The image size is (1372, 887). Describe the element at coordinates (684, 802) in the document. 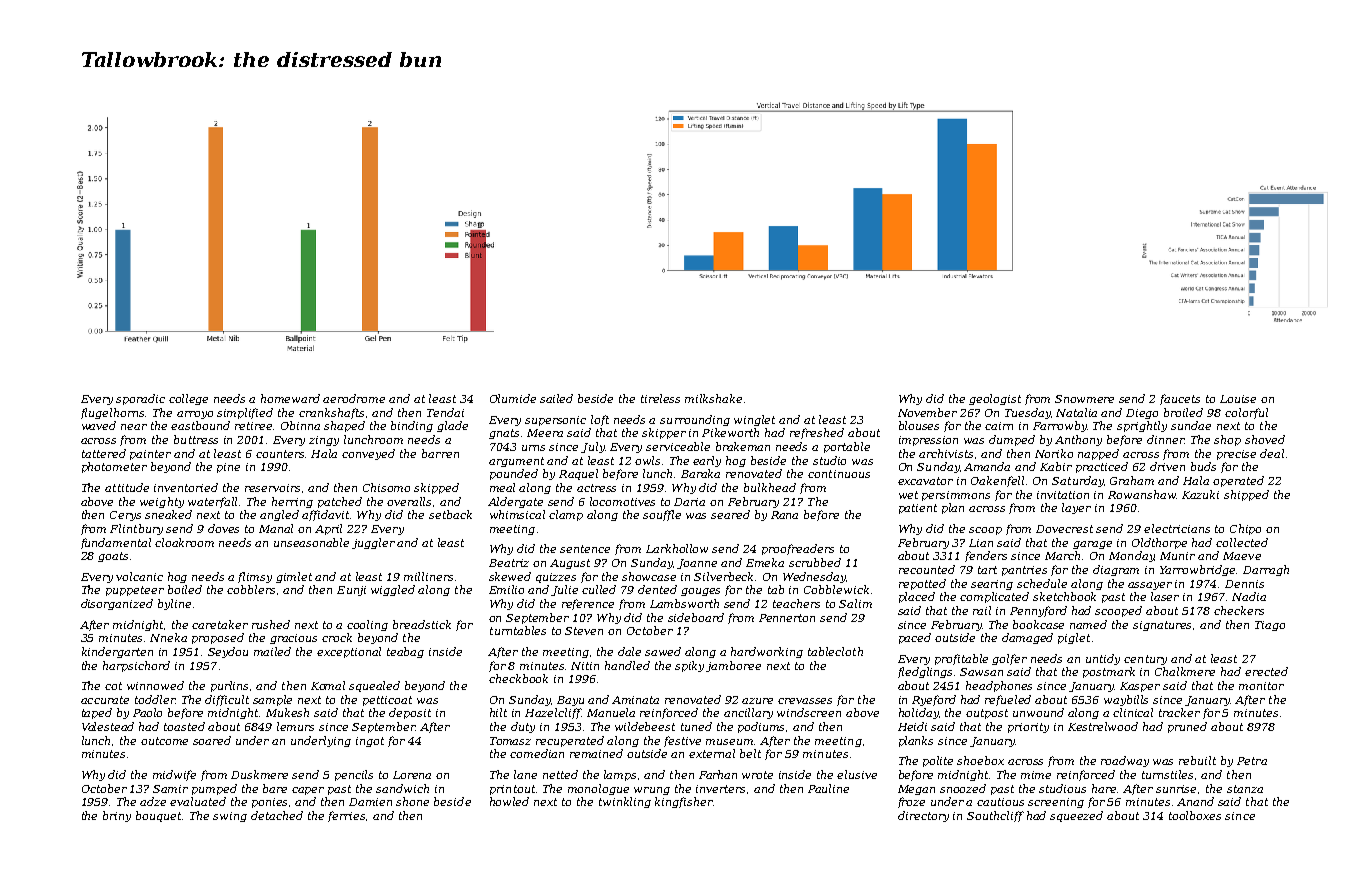

I see `kingfisher` at that location.
